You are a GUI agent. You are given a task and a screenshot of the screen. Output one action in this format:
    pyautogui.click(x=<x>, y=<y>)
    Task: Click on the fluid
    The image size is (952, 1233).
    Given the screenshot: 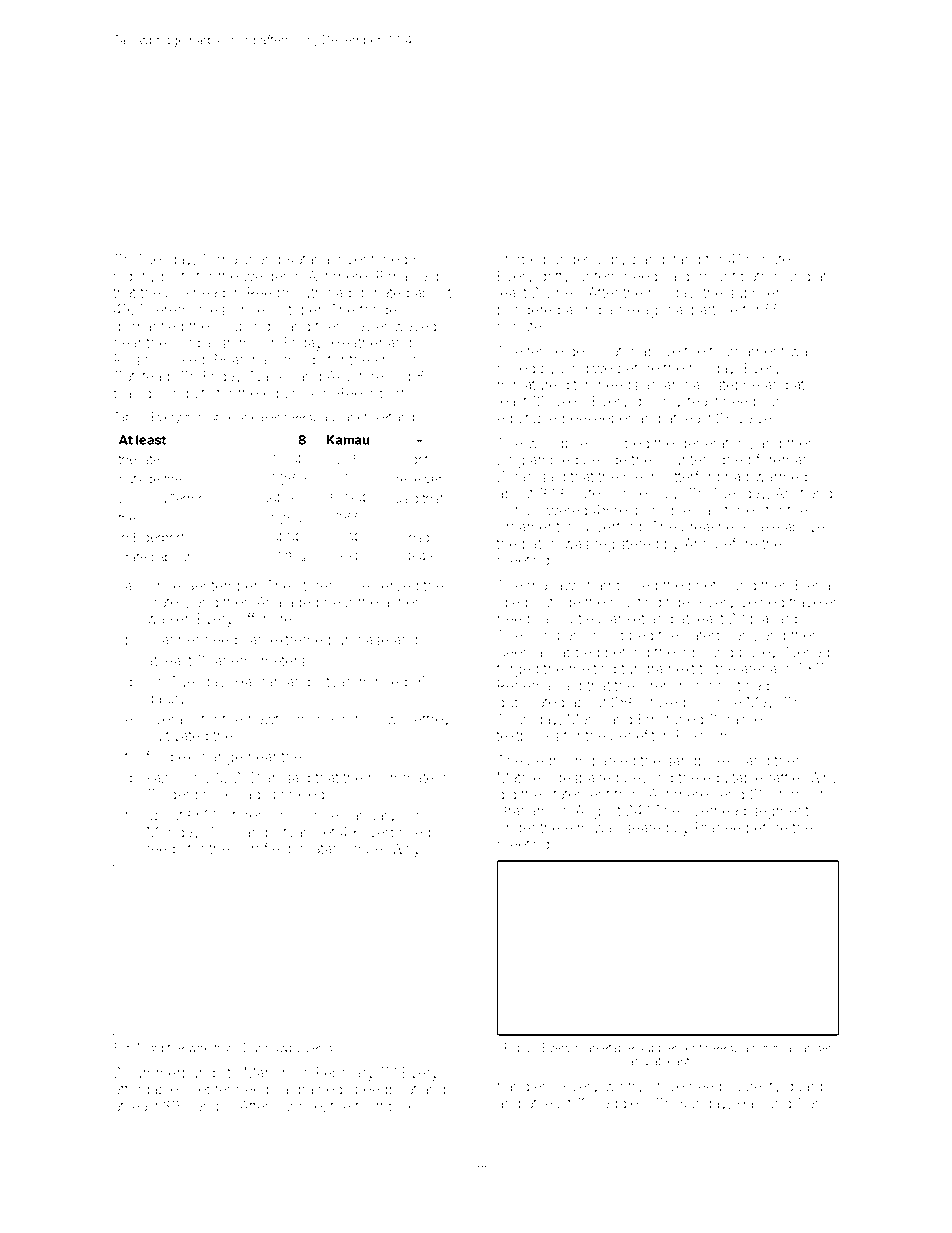 What is the action you would take?
    pyautogui.click(x=159, y=756)
